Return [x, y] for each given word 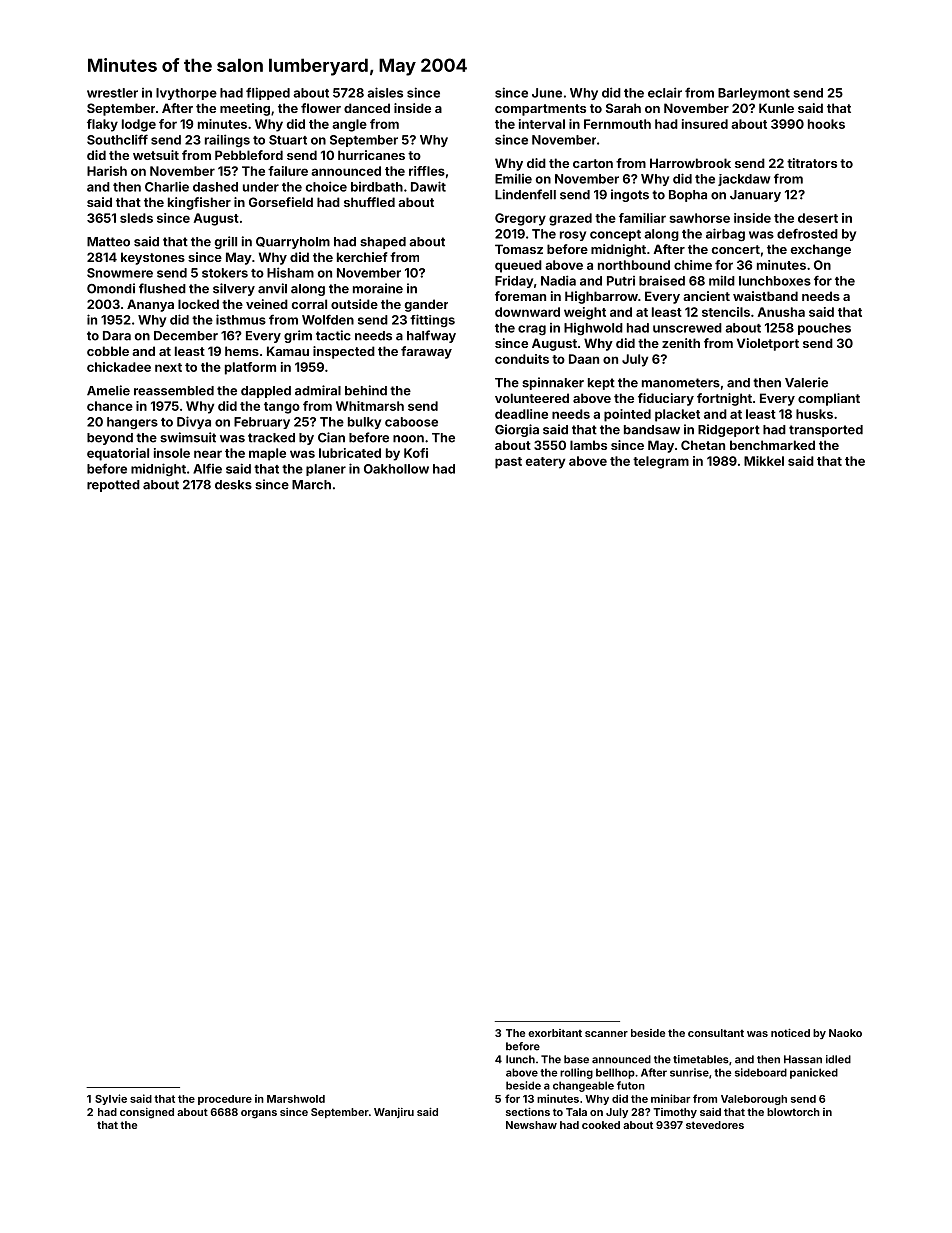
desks [233, 485]
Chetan [703, 445]
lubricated [350, 453]
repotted [113, 486]
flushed [162, 288]
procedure [225, 1100]
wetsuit [156, 155]
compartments [540, 110]
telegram [661, 462]
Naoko [845, 1033]
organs [259, 1114]
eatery [545, 463]
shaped [383, 243]
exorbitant [555, 1033]
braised [662, 281]
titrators [812, 163]
